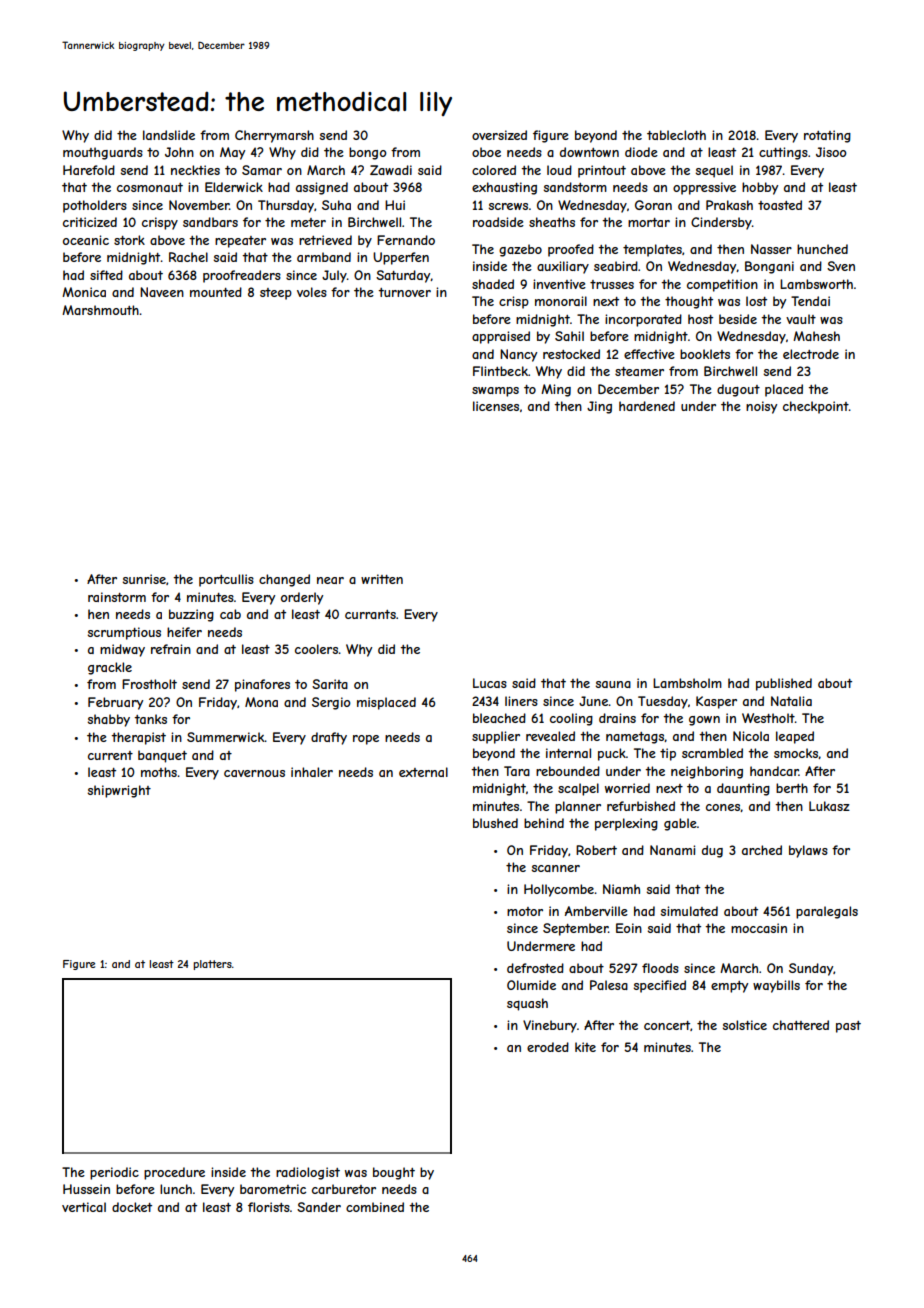  Describe the element at coordinates (521, 701) in the screenshot. I see `liners` at that location.
